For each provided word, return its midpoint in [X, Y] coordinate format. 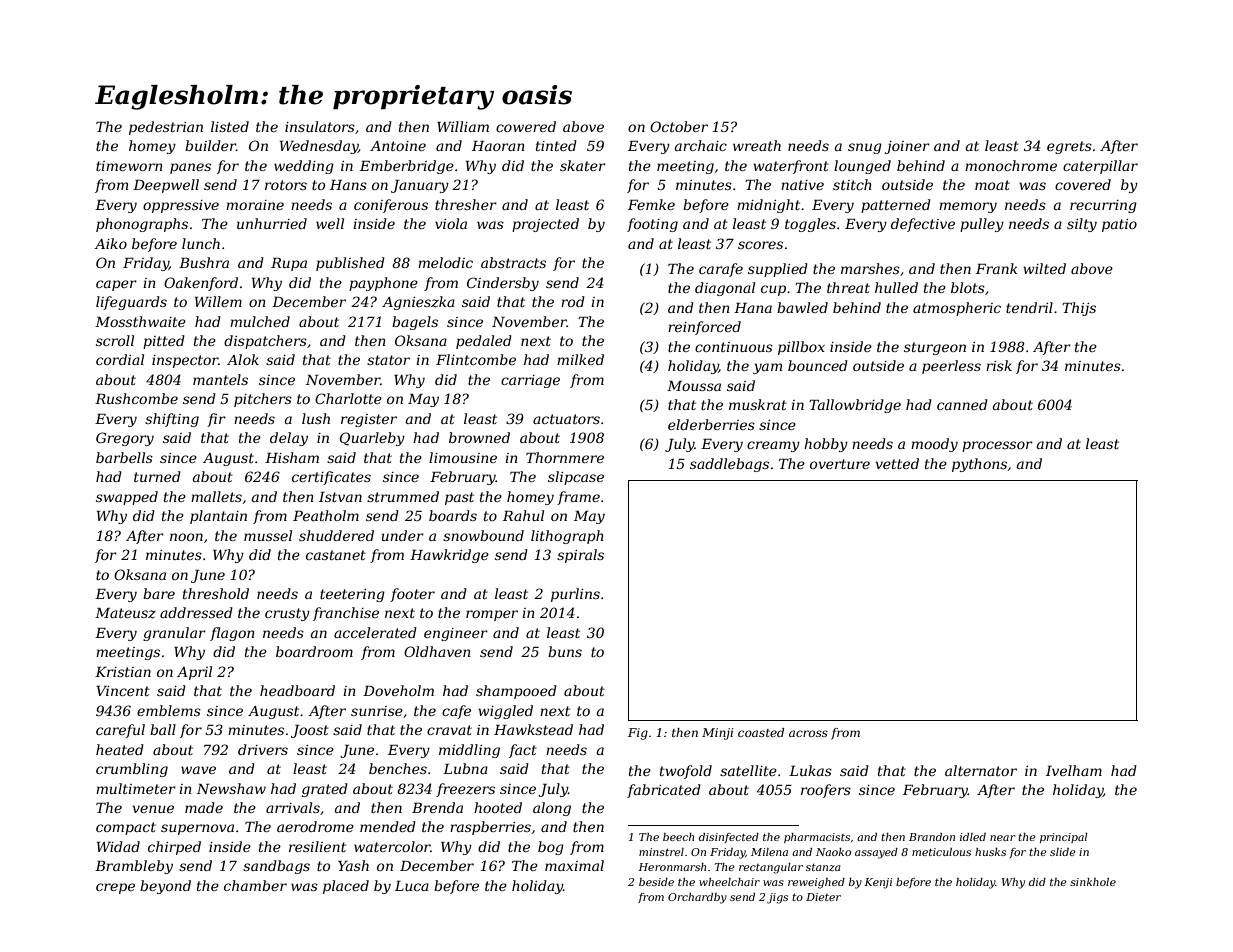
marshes [870, 268]
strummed [403, 496]
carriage [530, 381]
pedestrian [166, 128]
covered [1083, 184]
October [679, 126]
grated [325, 790]
